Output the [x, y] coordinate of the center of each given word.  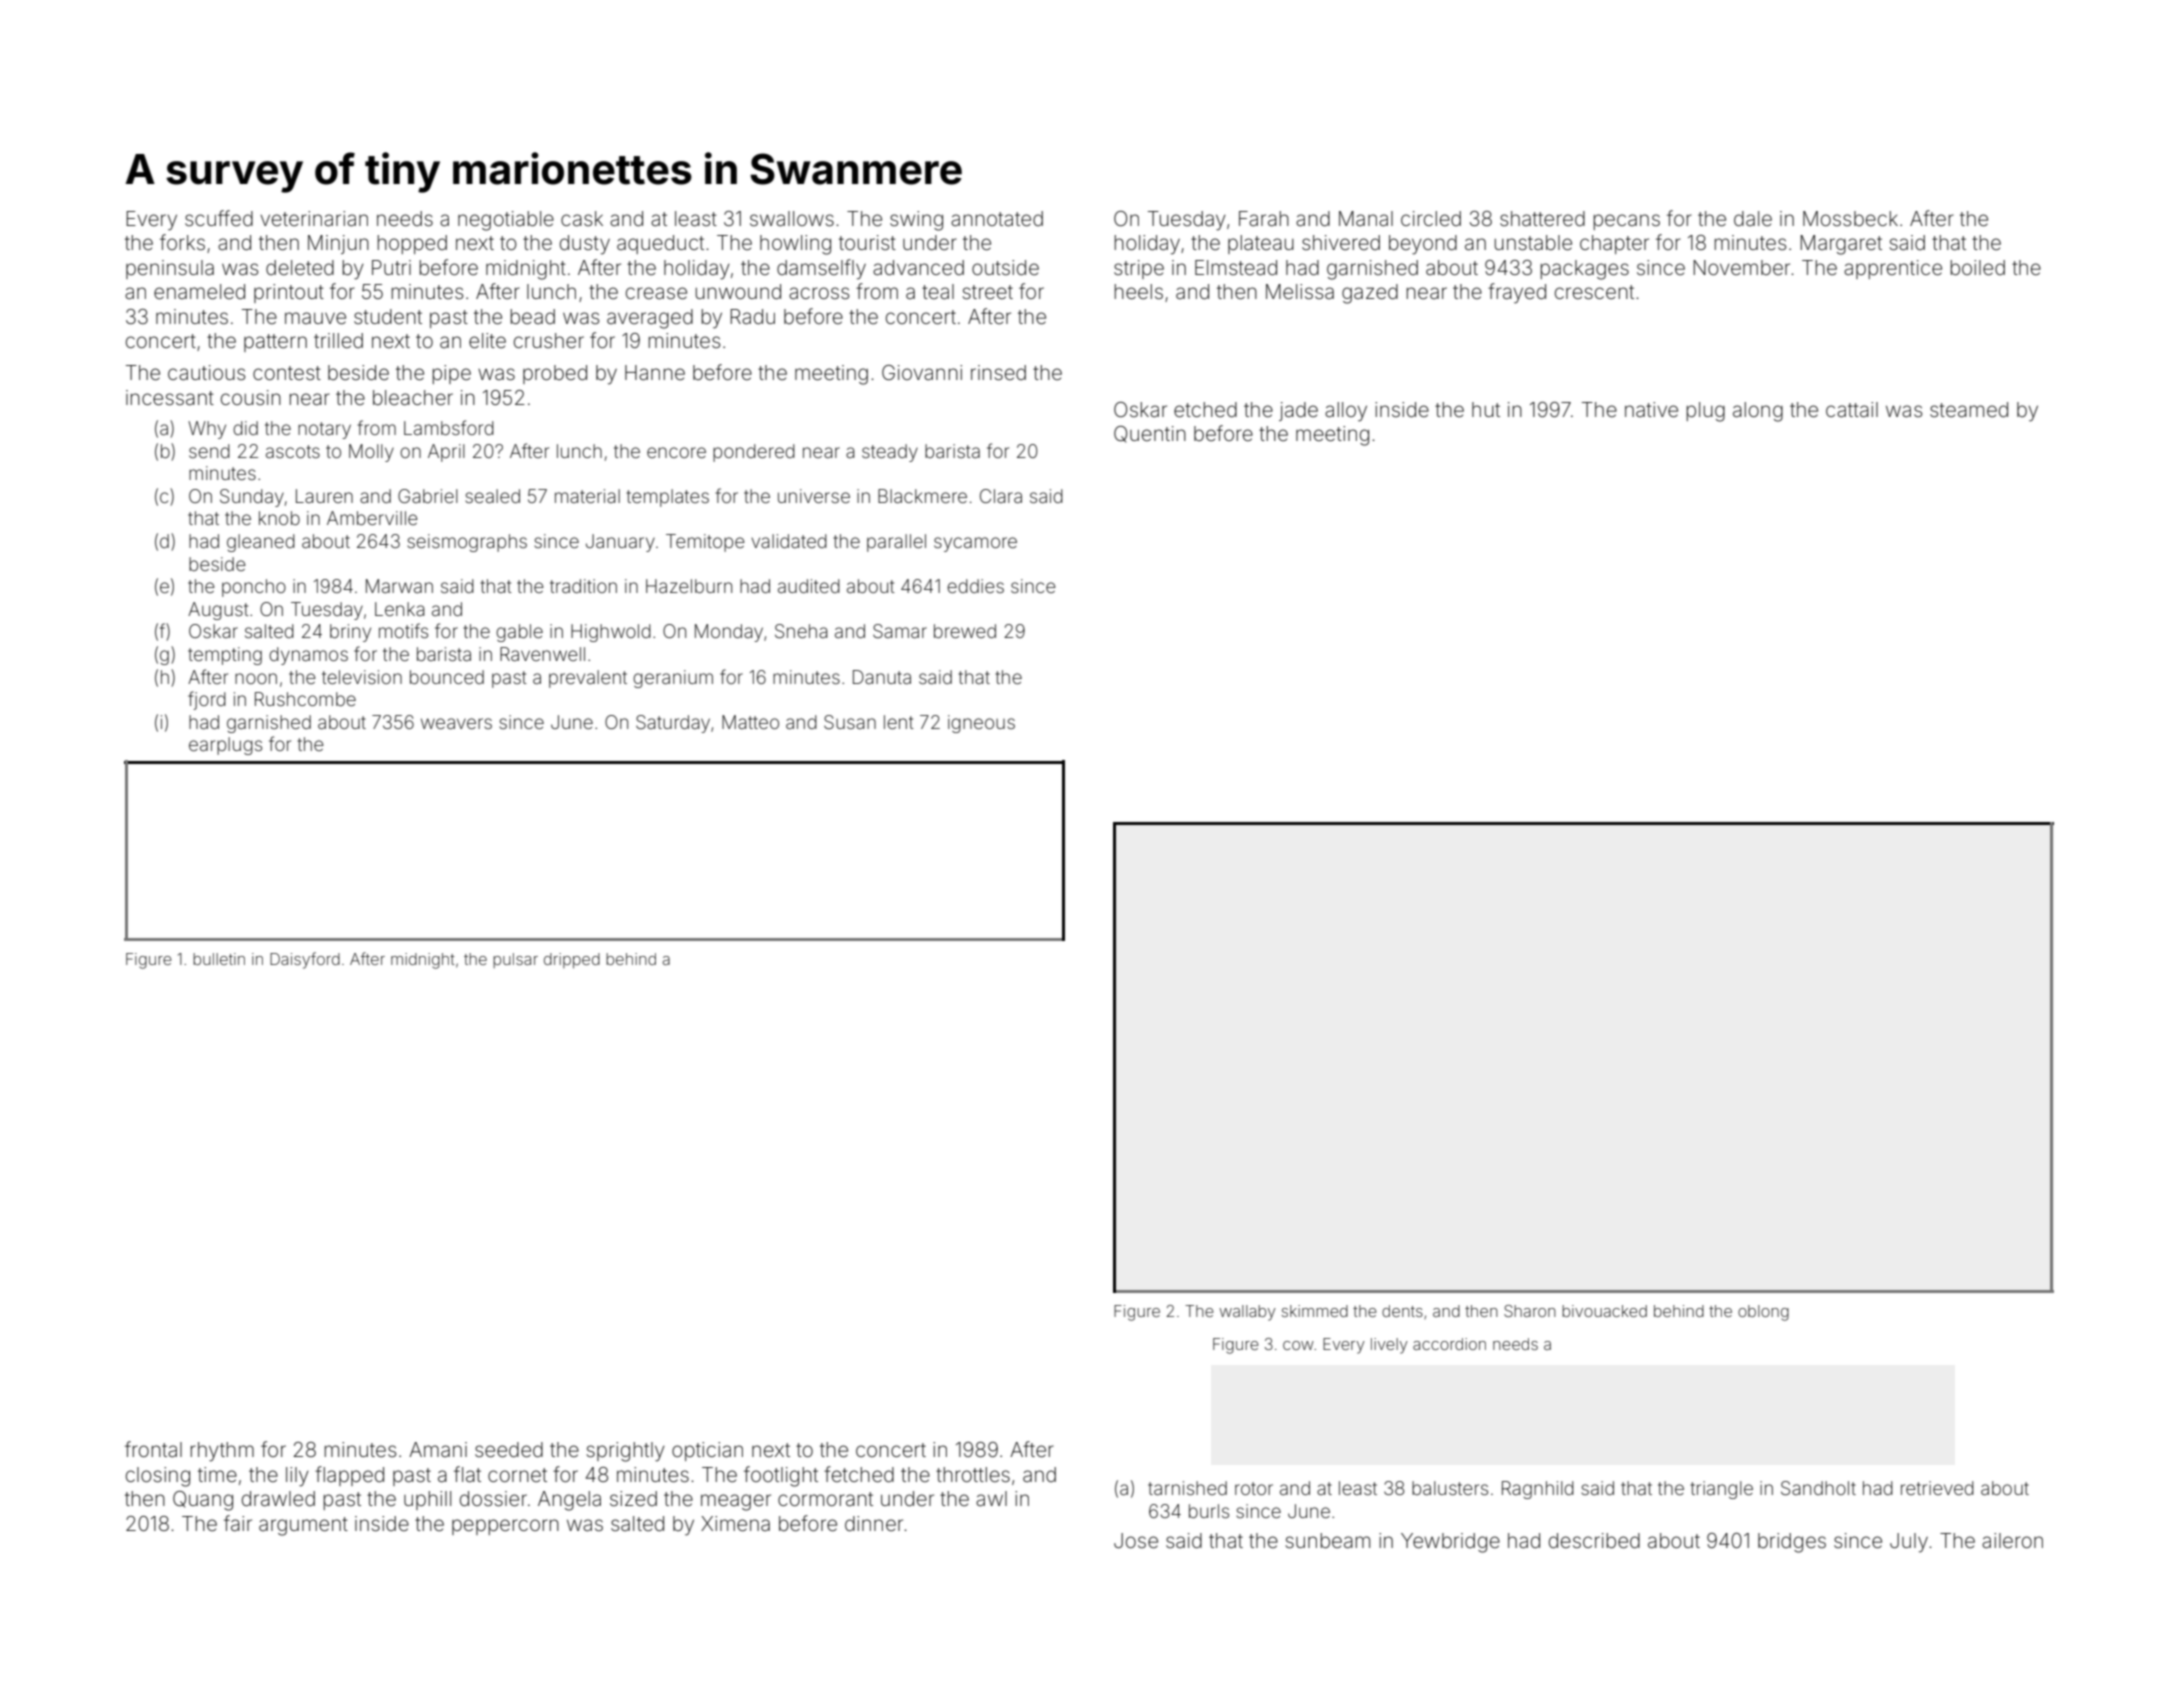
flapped [349, 1476]
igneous [981, 724]
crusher [549, 340]
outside [1005, 267]
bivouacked [1604, 1311]
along [1758, 412]
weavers [456, 723]
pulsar [515, 960]
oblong [1763, 1313]
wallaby [1247, 1313]
